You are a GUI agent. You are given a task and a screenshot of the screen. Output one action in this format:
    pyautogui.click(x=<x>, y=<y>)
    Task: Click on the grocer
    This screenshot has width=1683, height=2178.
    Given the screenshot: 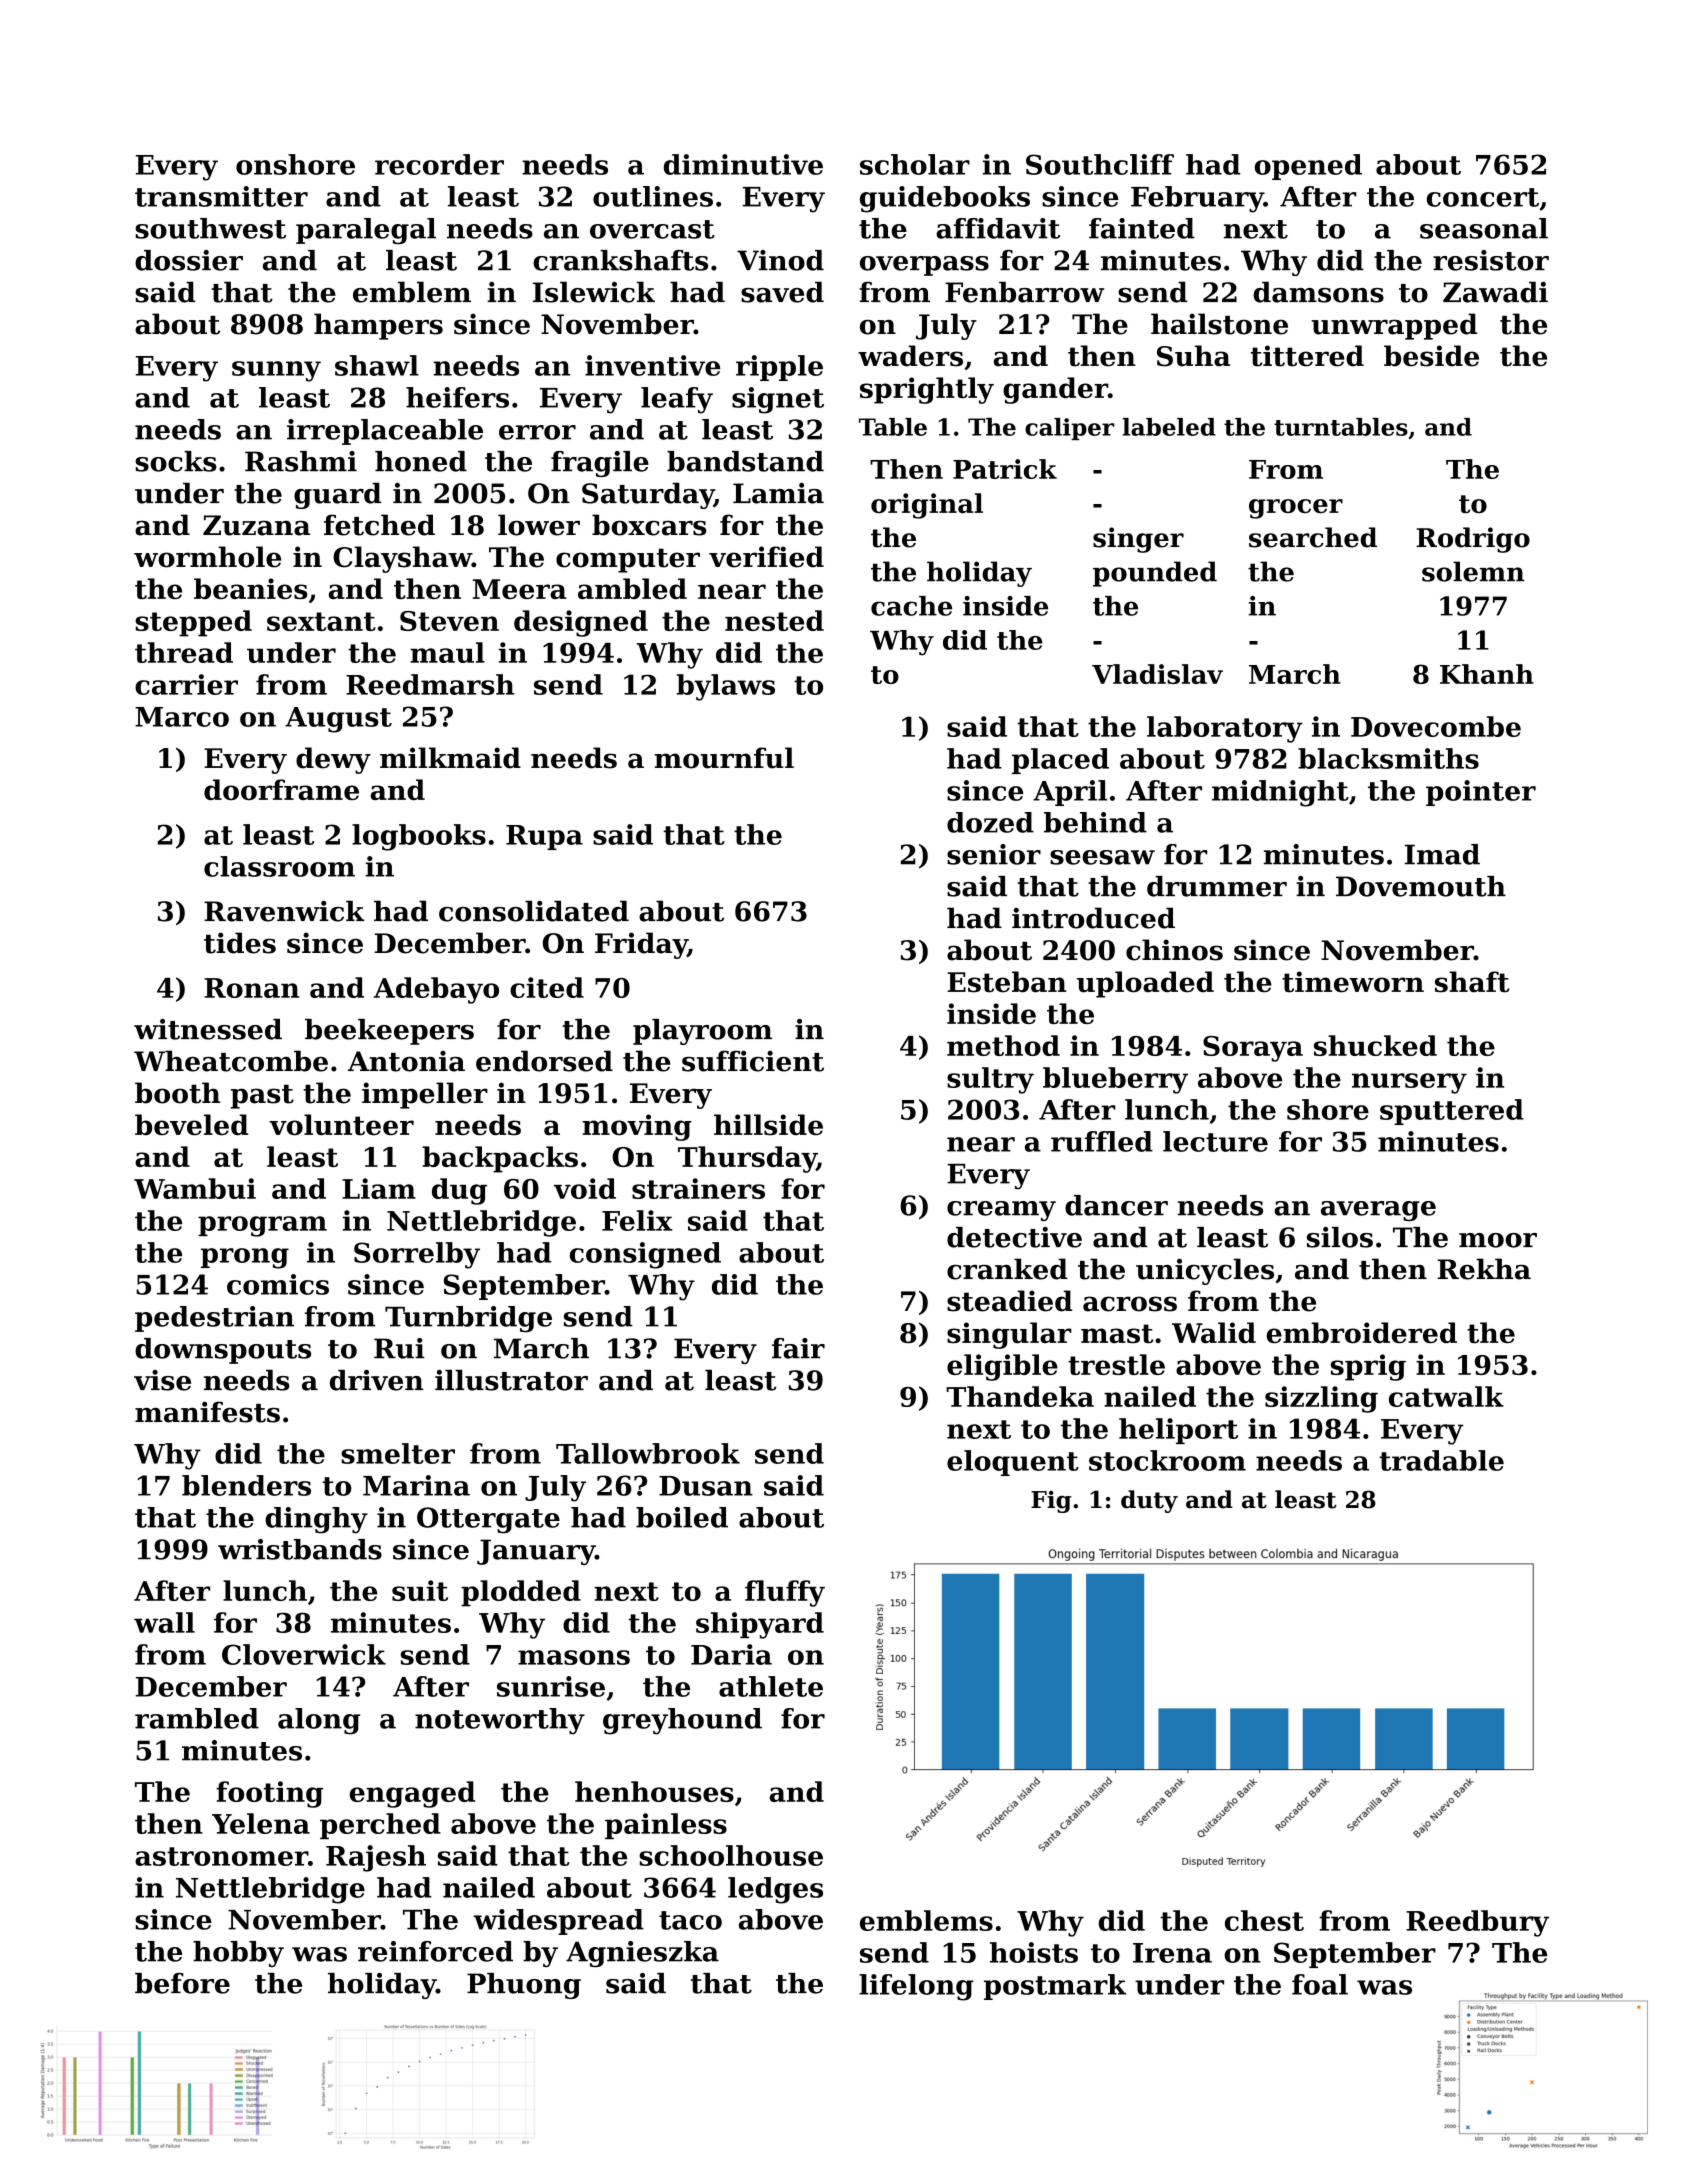 What is the action you would take?
    pyautogui.click(x=1296, y=509)
